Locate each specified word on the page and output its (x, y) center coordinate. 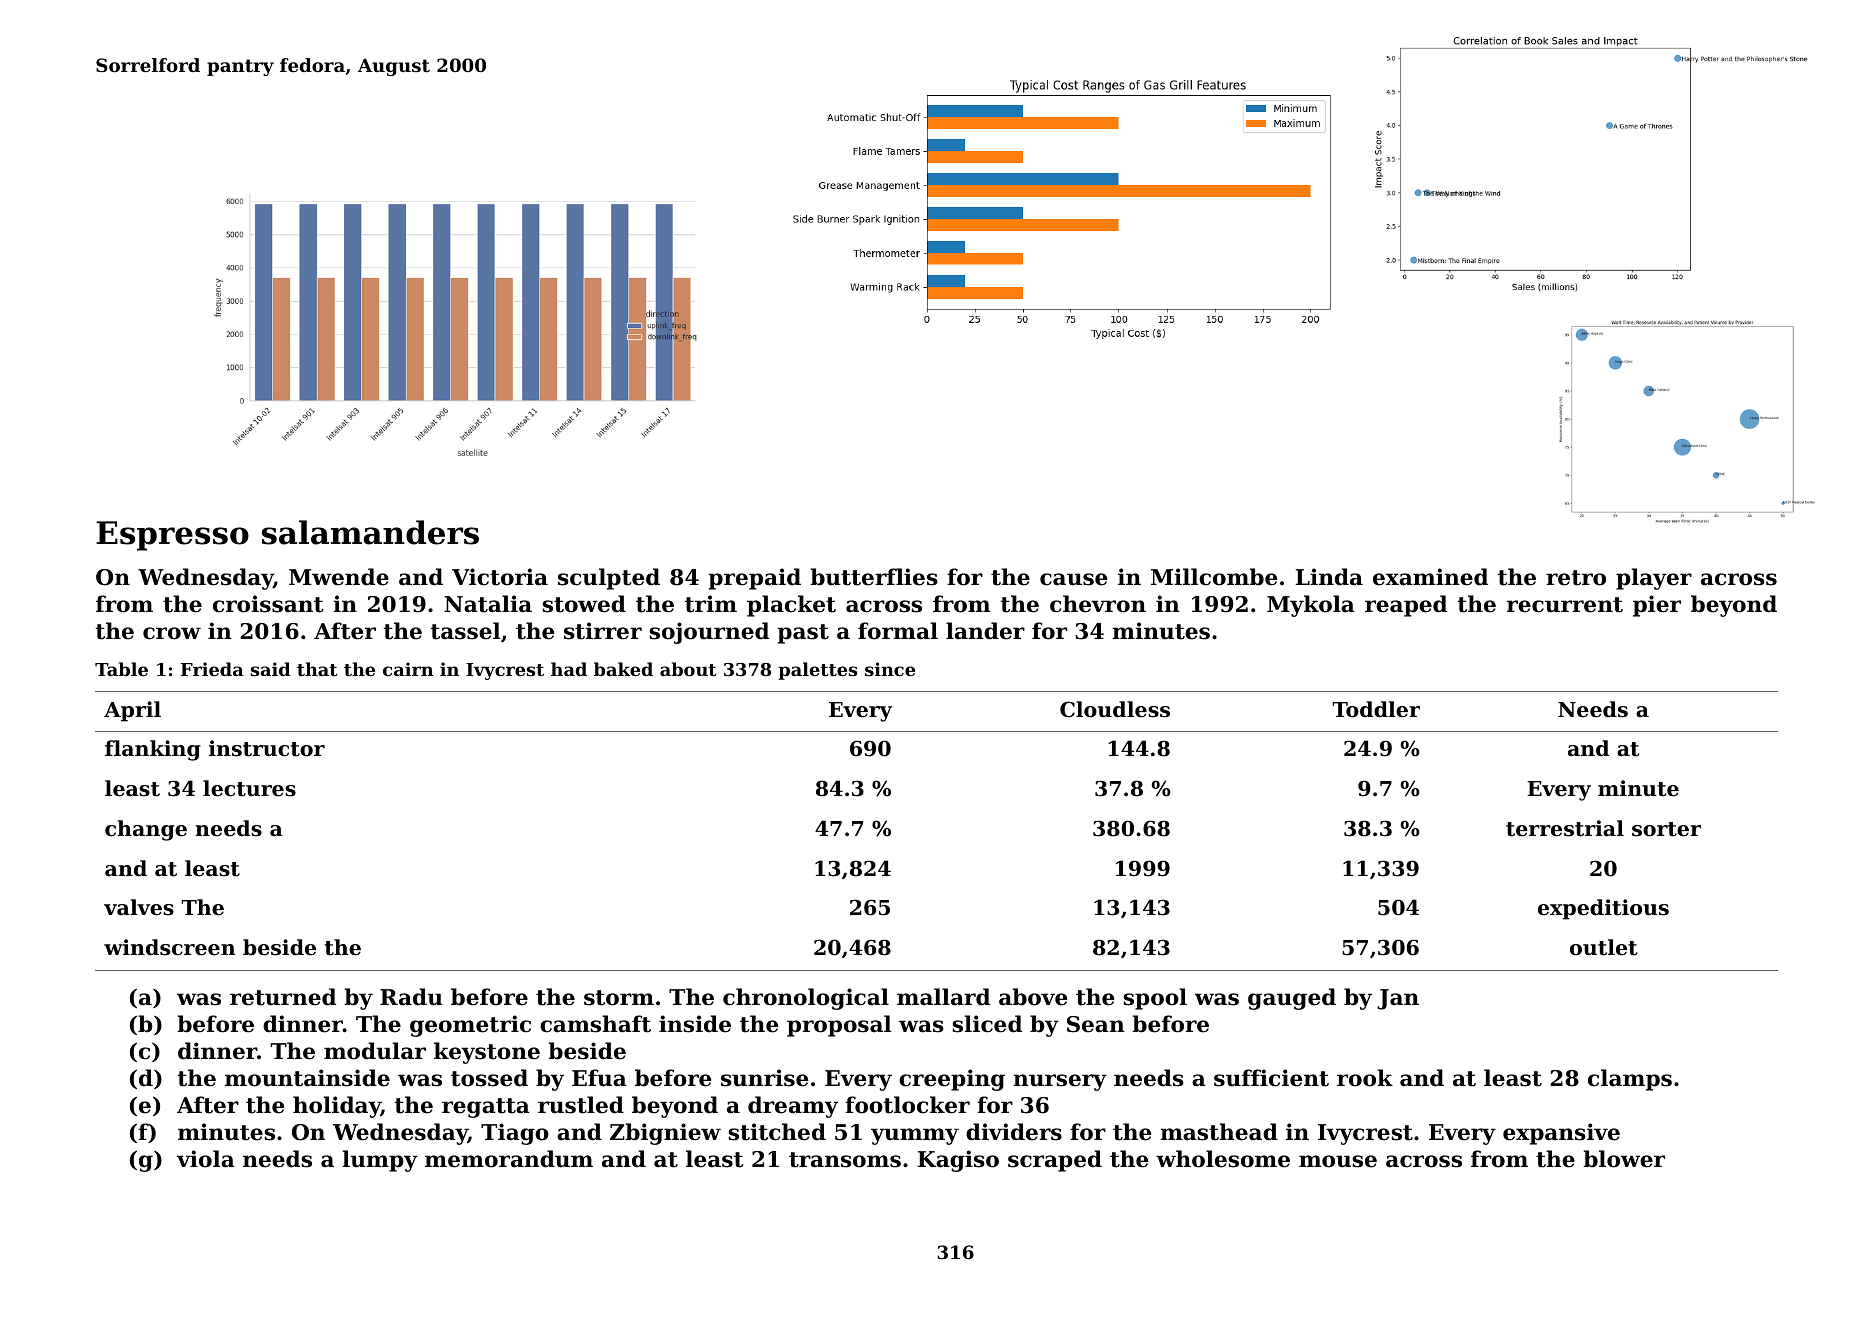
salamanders (370, 532)
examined (1430, 577)
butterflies (874, 577)
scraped (1055, 1161)
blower (1624, 1159)
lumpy (380, 1161)
